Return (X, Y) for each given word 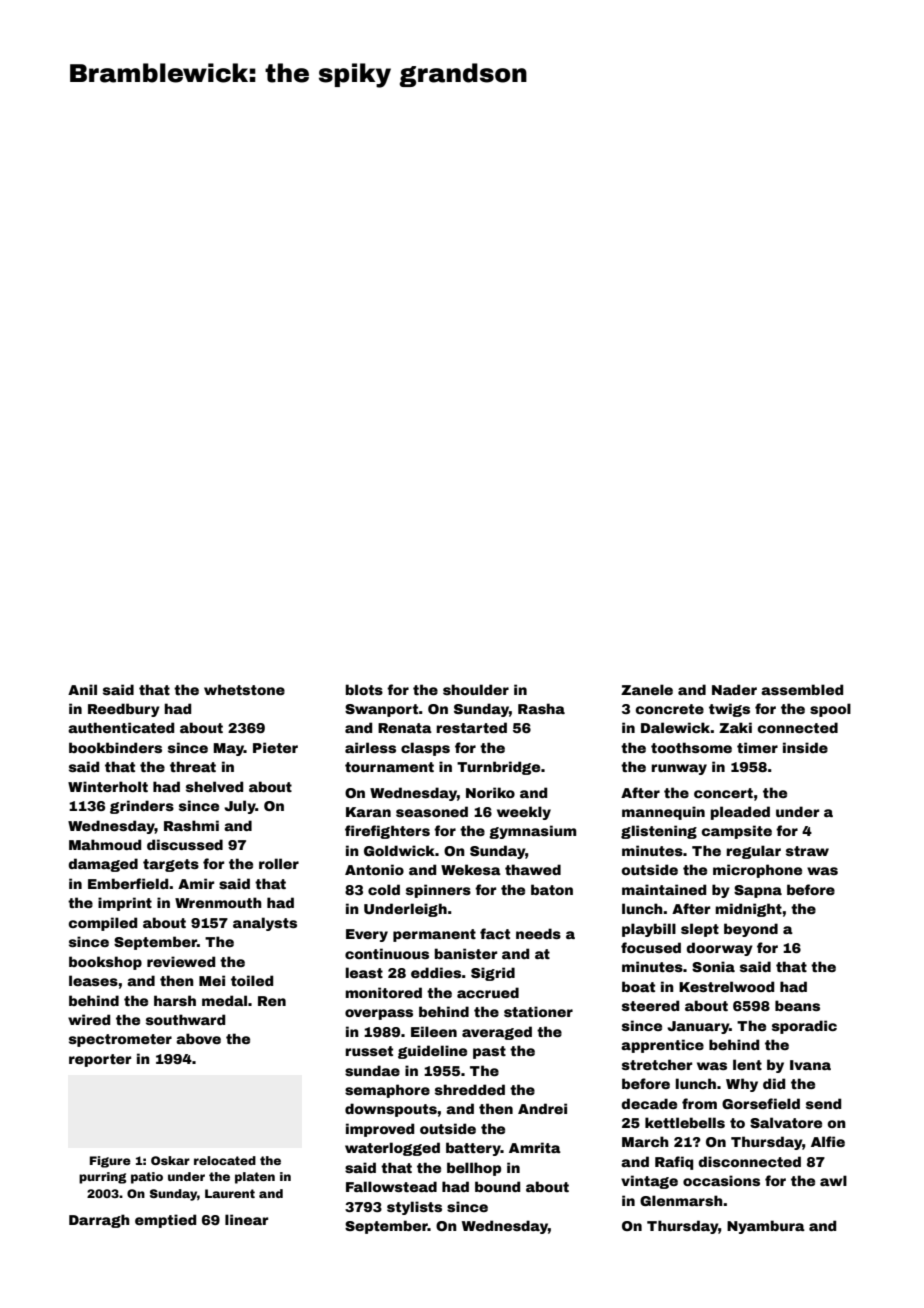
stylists (414, 1208)
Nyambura (766, 1227)
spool (830, 710)
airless (370, 747)
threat (193, 766)
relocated (225, 1160)
